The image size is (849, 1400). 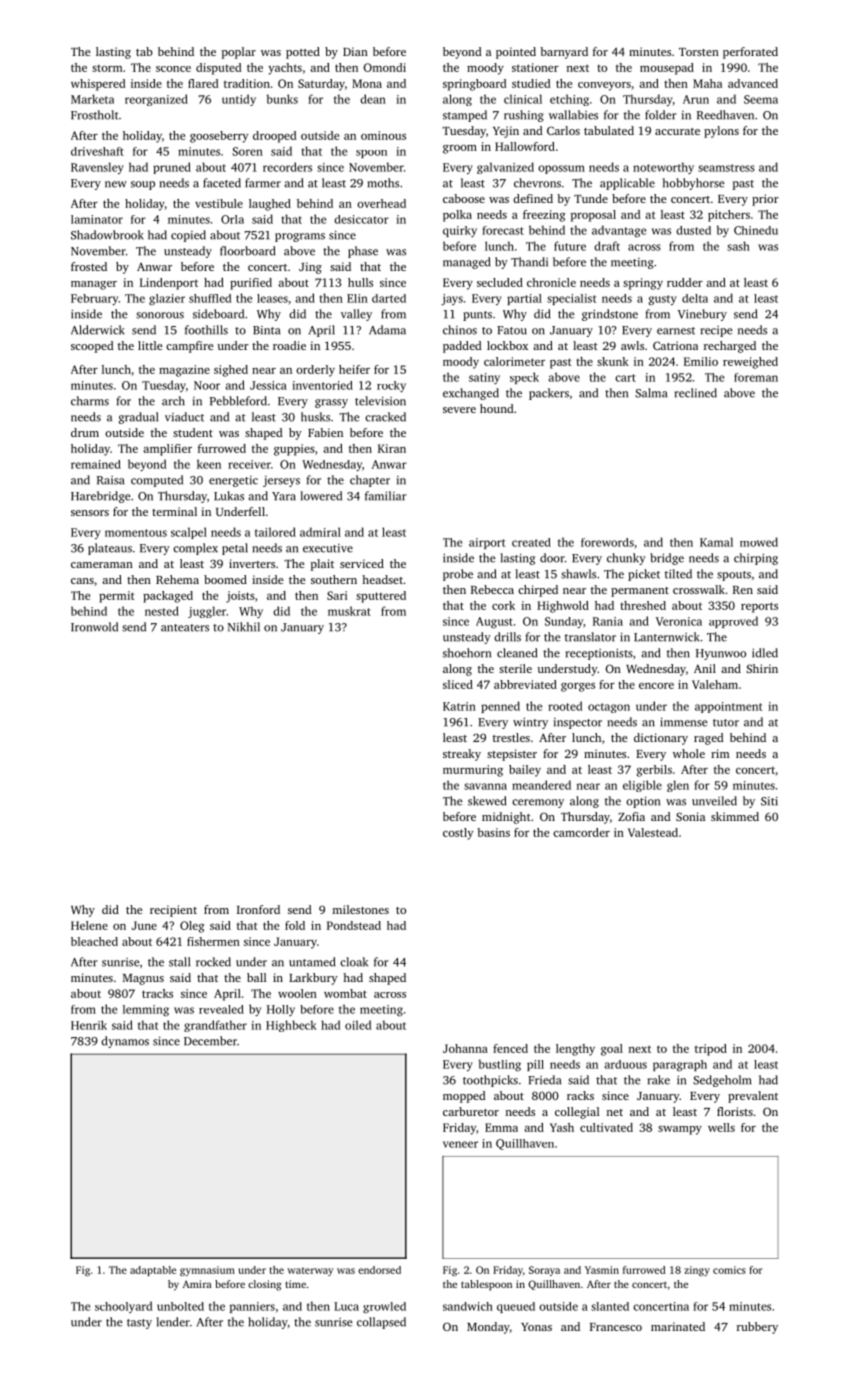 I want to click on storm, so click(x=107, y=68).
